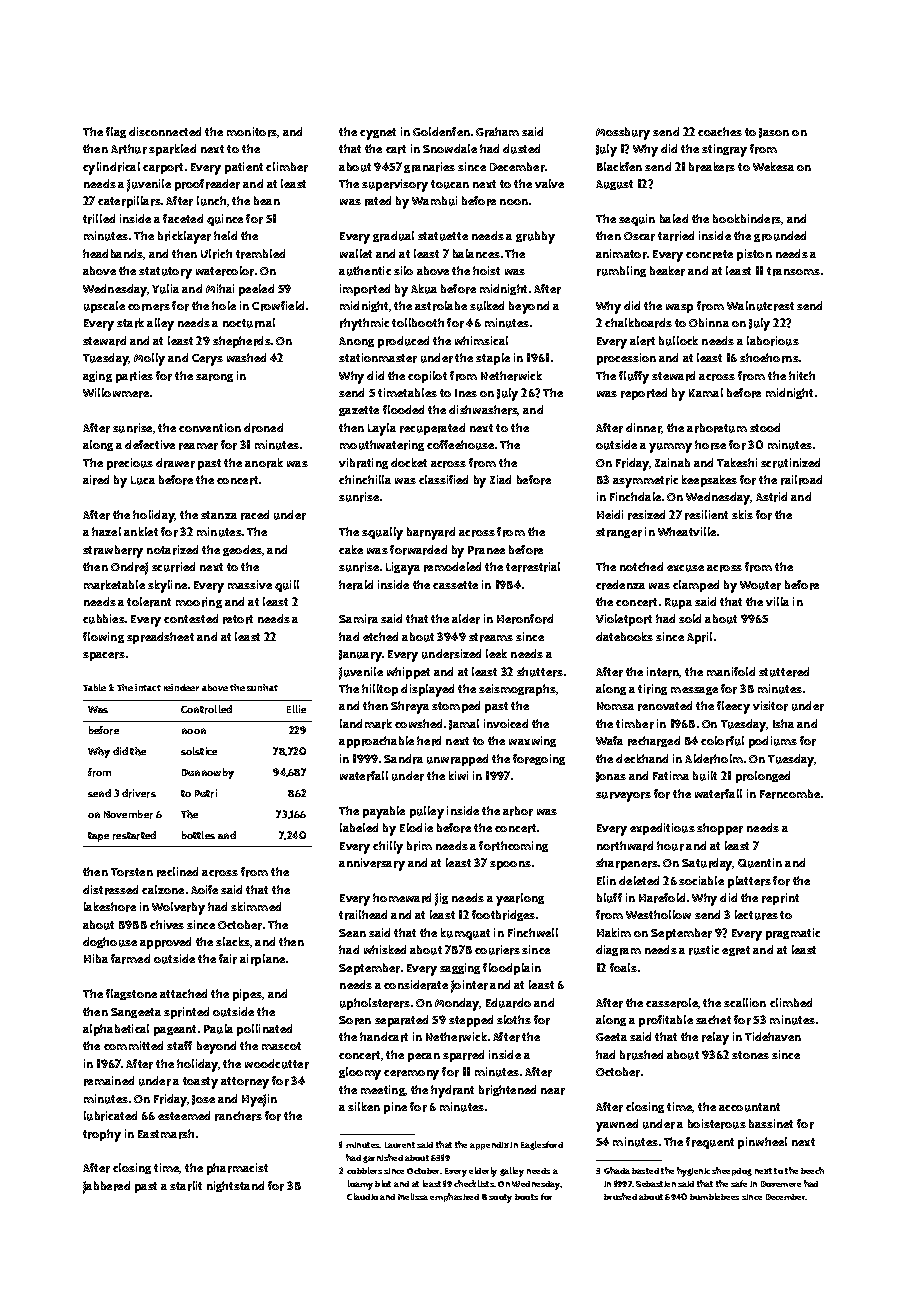 Image resolution: width=908 pixels, height=1316 pixels. I want to click on jig, so click(441, 899).
